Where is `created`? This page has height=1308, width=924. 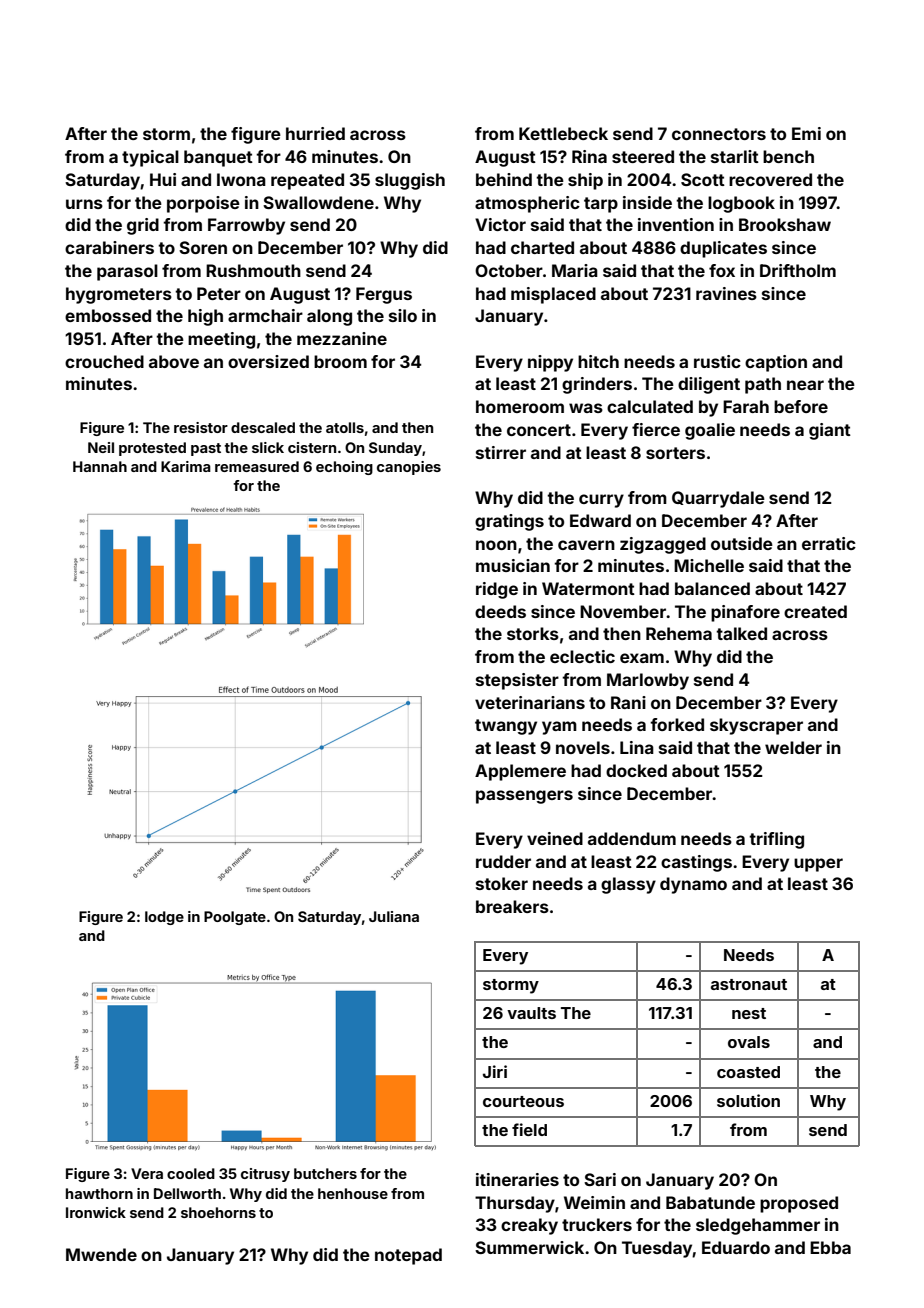
created is located at coordinates (815, 611).
